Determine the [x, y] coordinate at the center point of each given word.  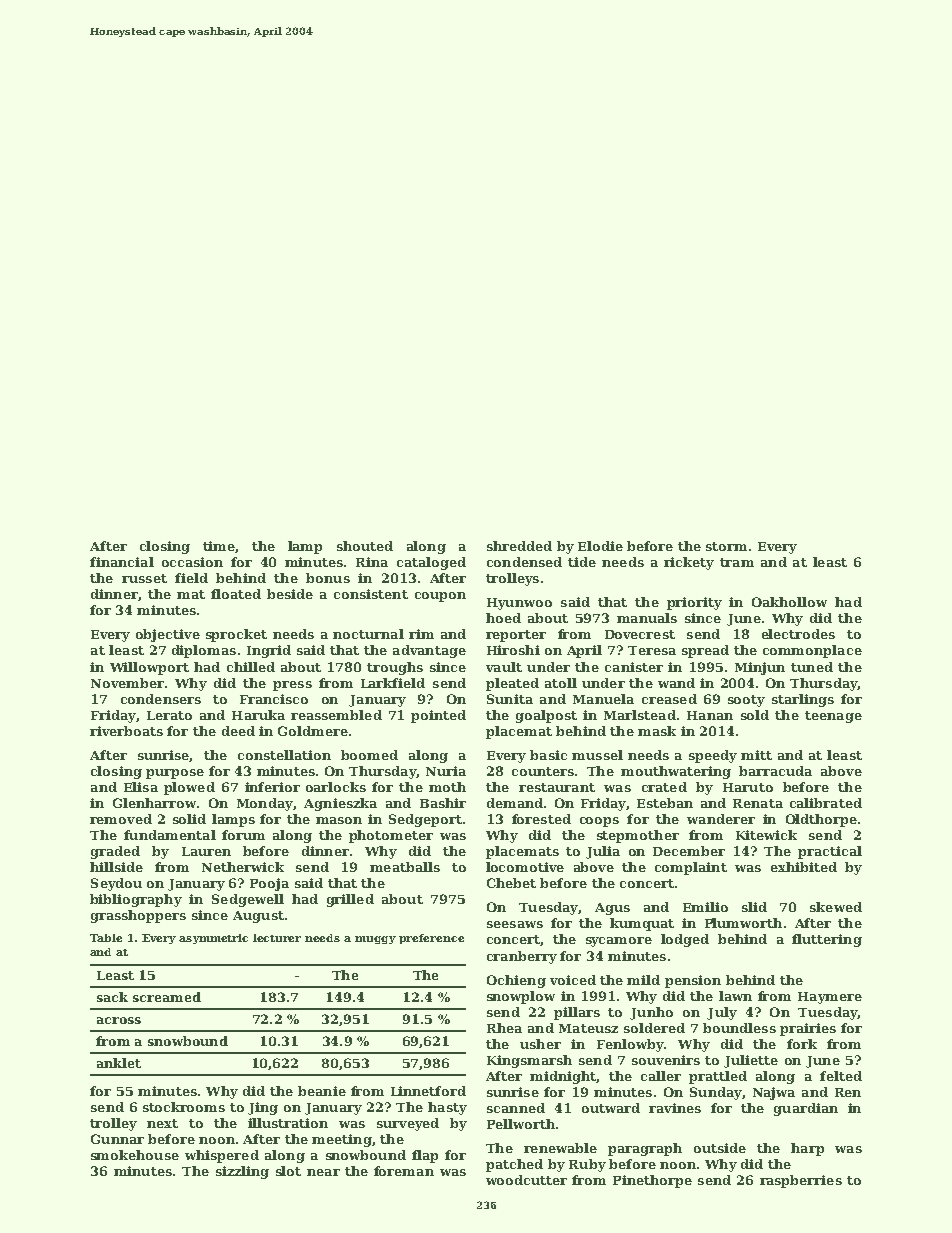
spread [705, 651]
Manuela [603, 699]
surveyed [408, 1124]
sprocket [236, 635]
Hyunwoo [519, 604]
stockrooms [184, 1107]
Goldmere [313, 731]
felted [841, 1076]
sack [112, 997]
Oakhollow [789, 602]
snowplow [521, 997]
